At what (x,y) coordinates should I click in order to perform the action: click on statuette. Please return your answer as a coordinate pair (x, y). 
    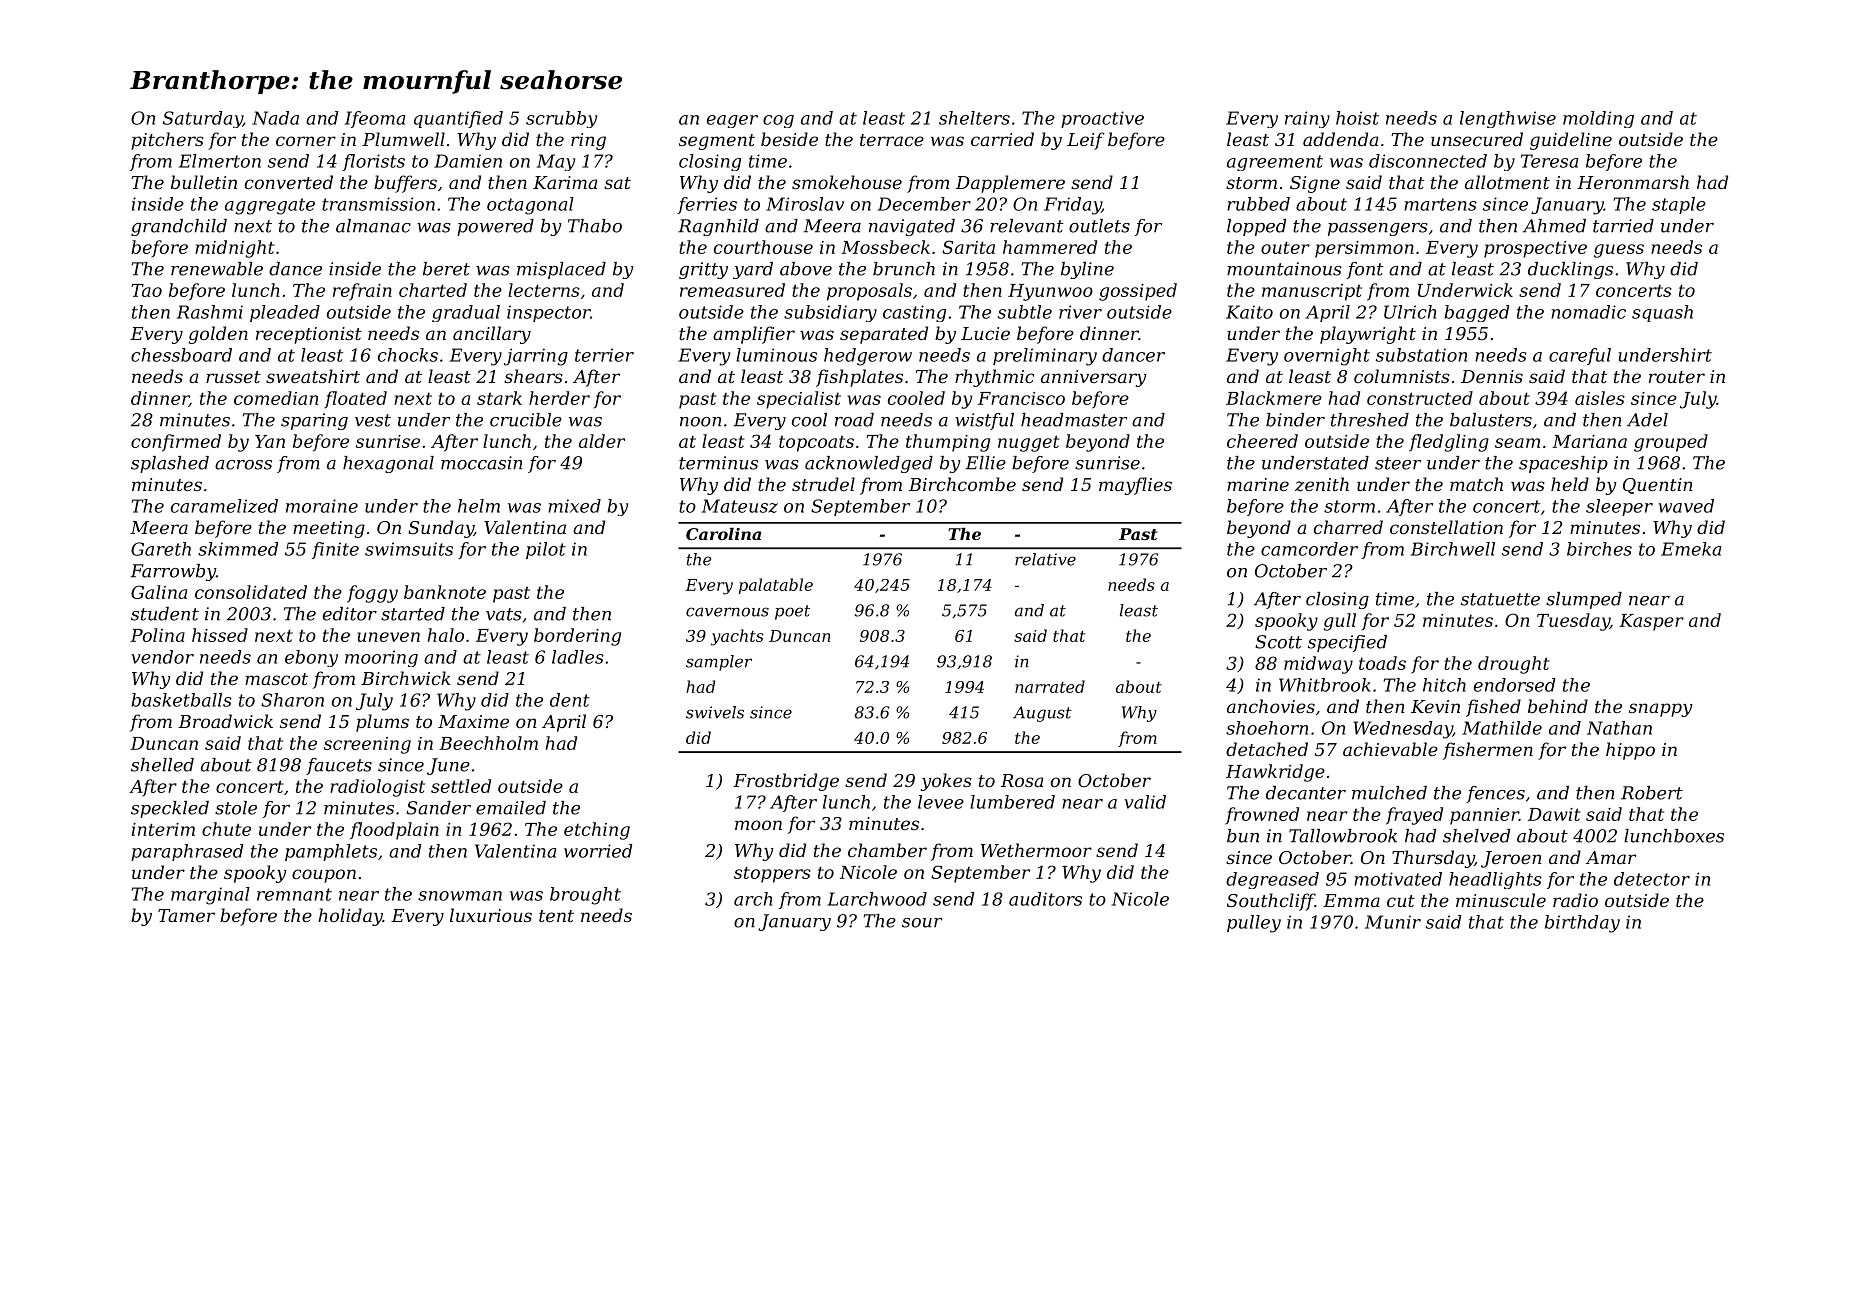
    Looking at the image, I should click on (1500, 599).
